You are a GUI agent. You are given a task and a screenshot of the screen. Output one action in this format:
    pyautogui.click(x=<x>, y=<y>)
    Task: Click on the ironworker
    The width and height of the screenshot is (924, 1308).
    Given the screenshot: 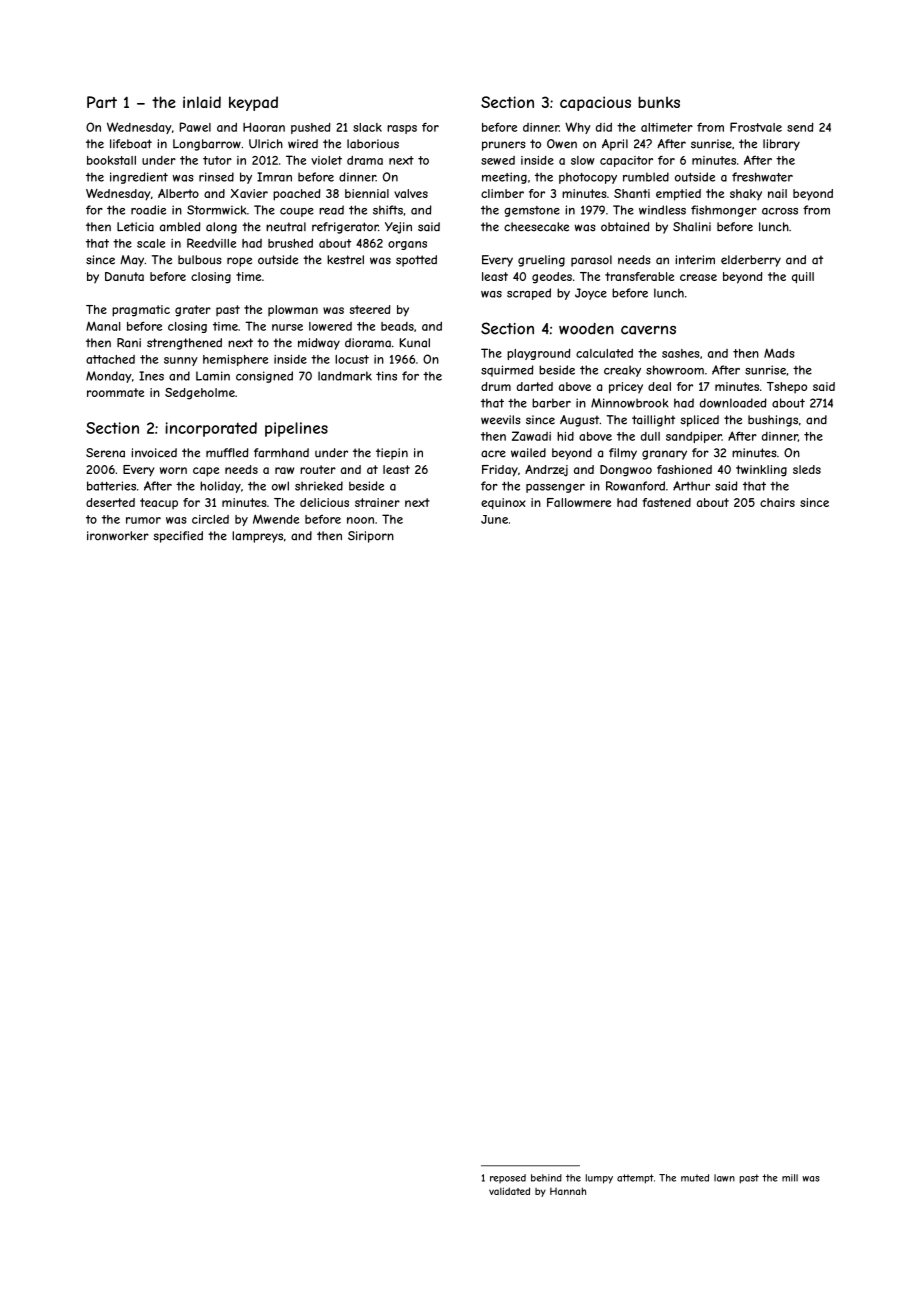 What is the action you would take?
    pyautogui.click(x=118, y=536)
